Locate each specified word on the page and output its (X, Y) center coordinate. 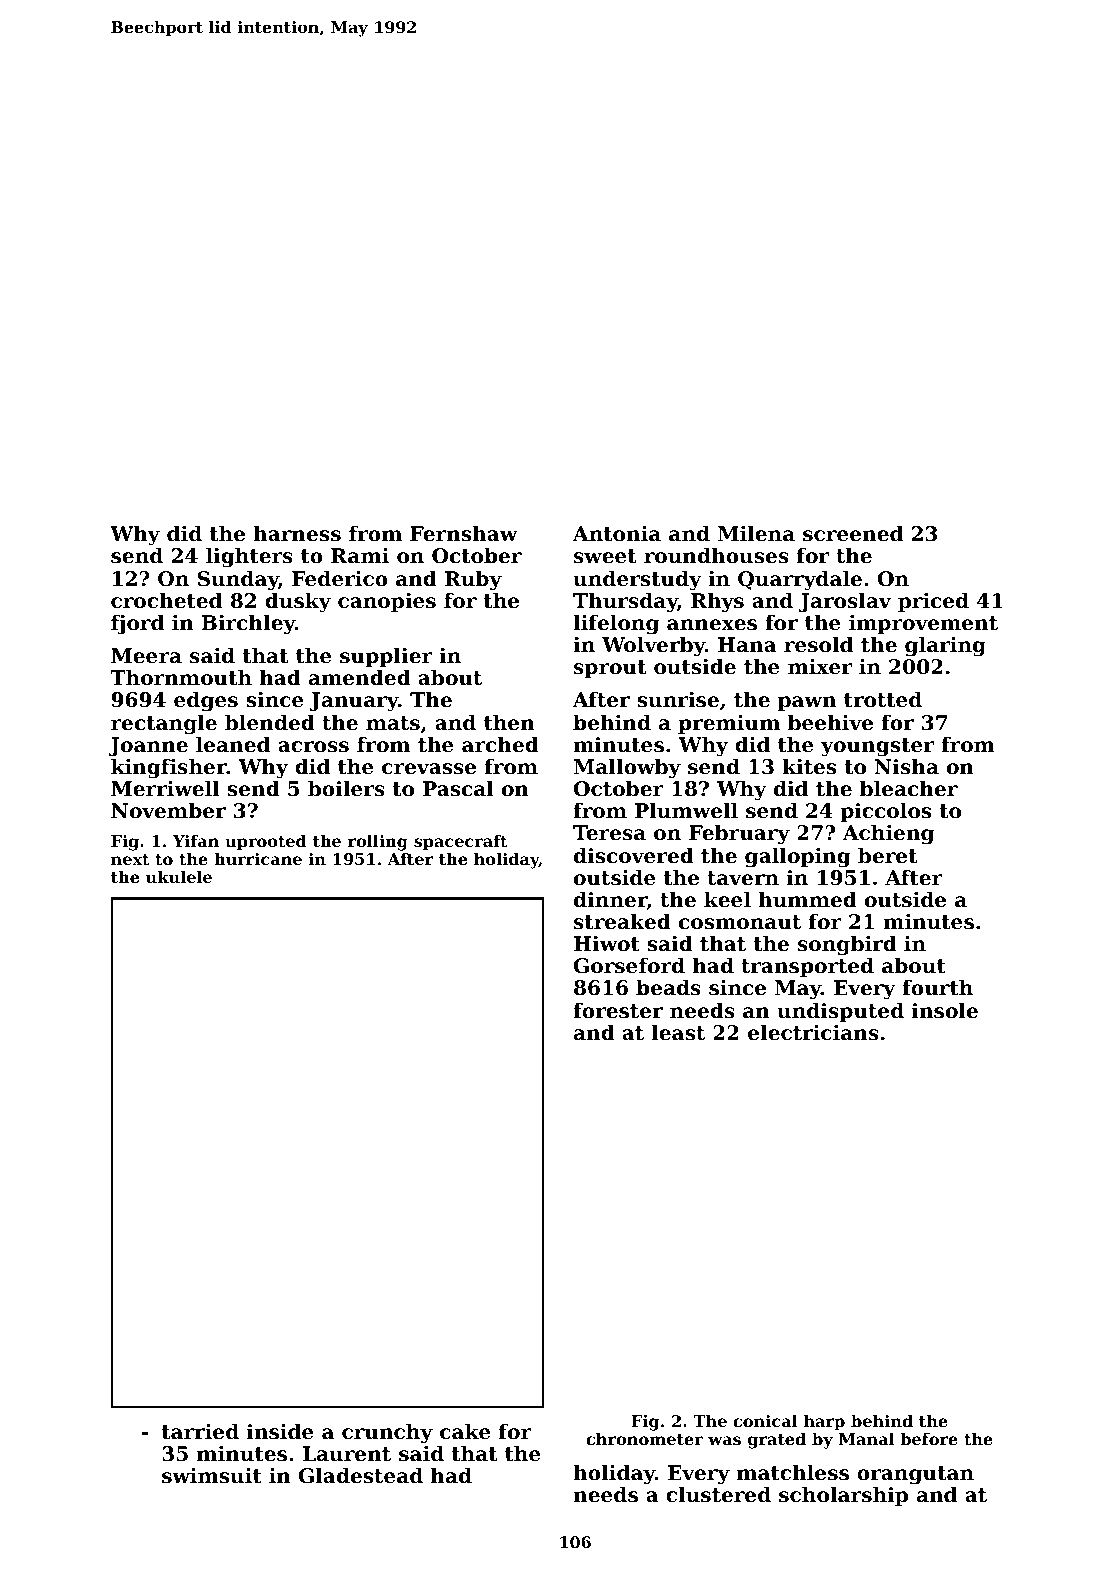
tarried (200, 1431)
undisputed (840, 1012)
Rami (360, 555)
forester (618, 1010)
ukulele (179, 876)
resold (818, 644)
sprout (610, 669)
